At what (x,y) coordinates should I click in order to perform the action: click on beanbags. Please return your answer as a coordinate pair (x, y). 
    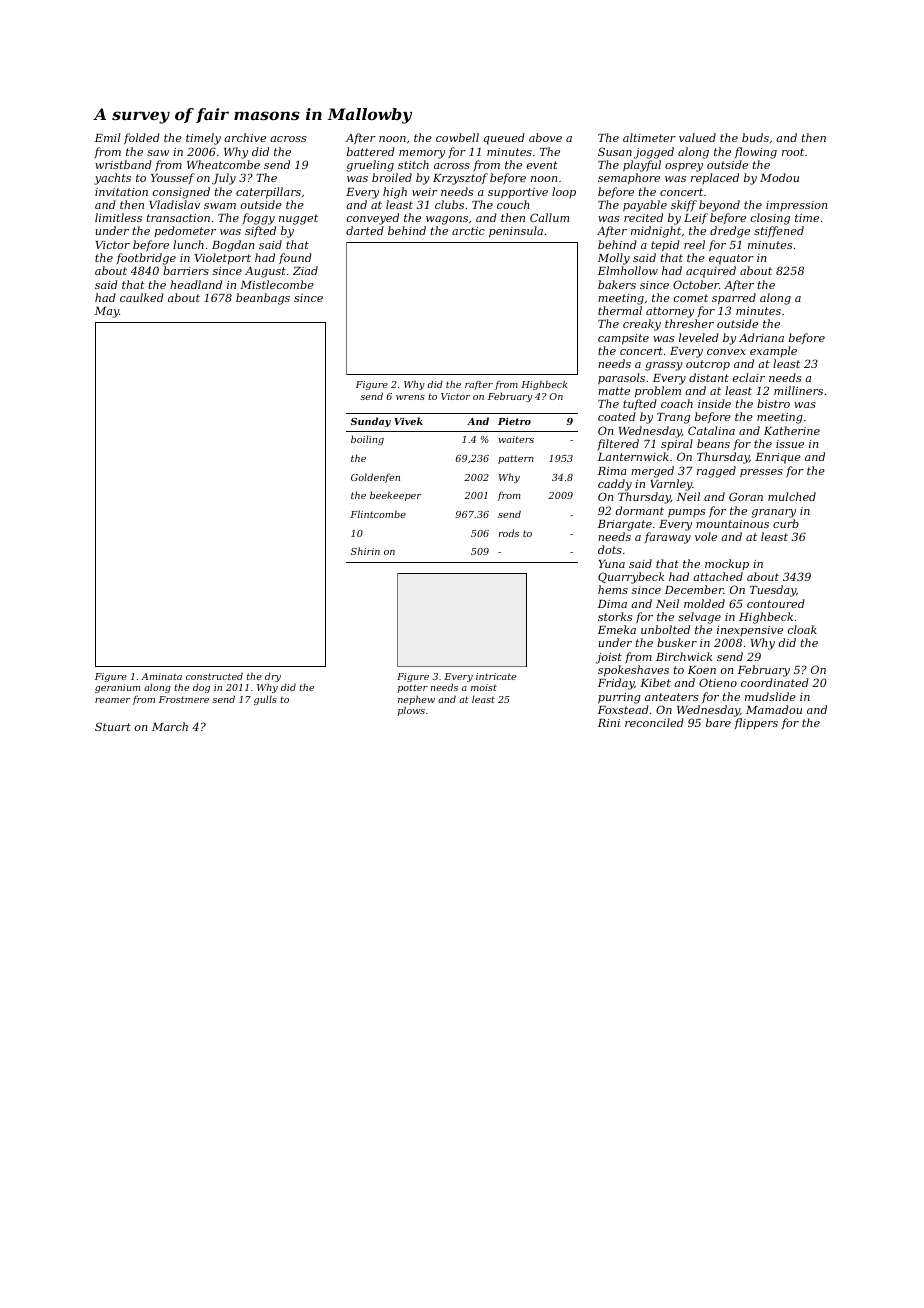
    Looking at the image, I should click on (263, 299).
